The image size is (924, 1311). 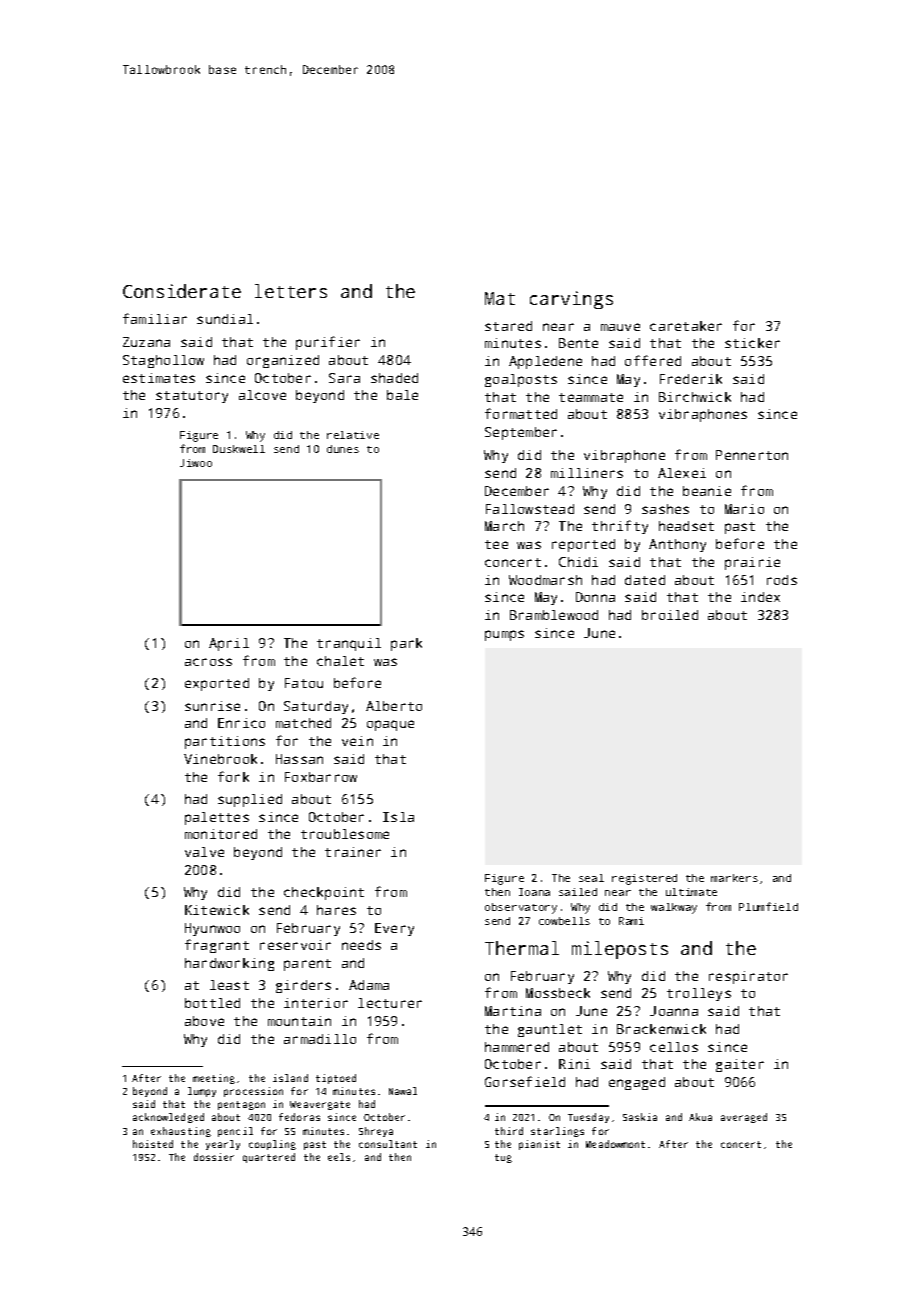 What do you see at coordinates (403, 1091) in the screenshot?
I see `Nawal` at bounding box center [403, 1091].
